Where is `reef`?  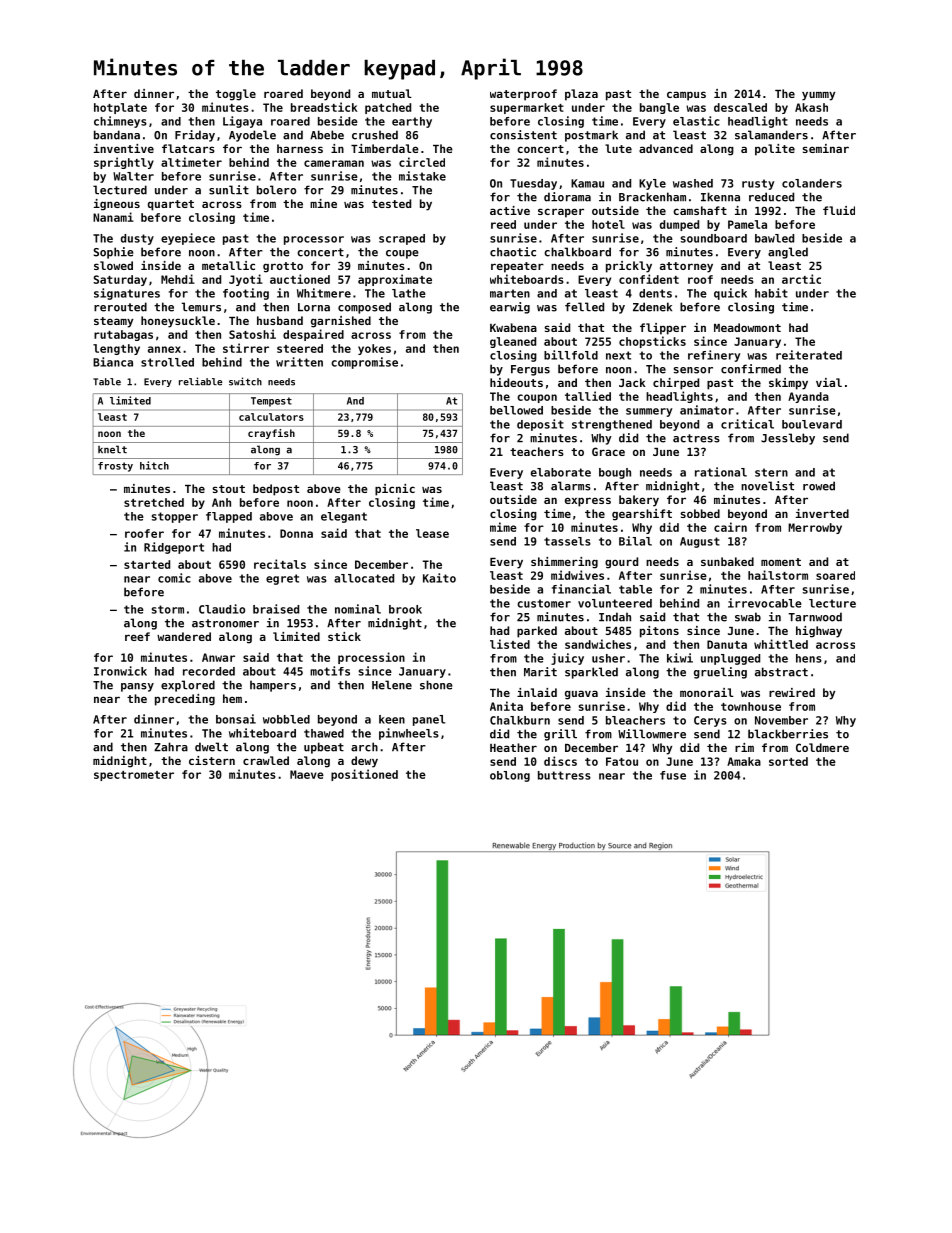 reef is located at coordinates (137, 636).
